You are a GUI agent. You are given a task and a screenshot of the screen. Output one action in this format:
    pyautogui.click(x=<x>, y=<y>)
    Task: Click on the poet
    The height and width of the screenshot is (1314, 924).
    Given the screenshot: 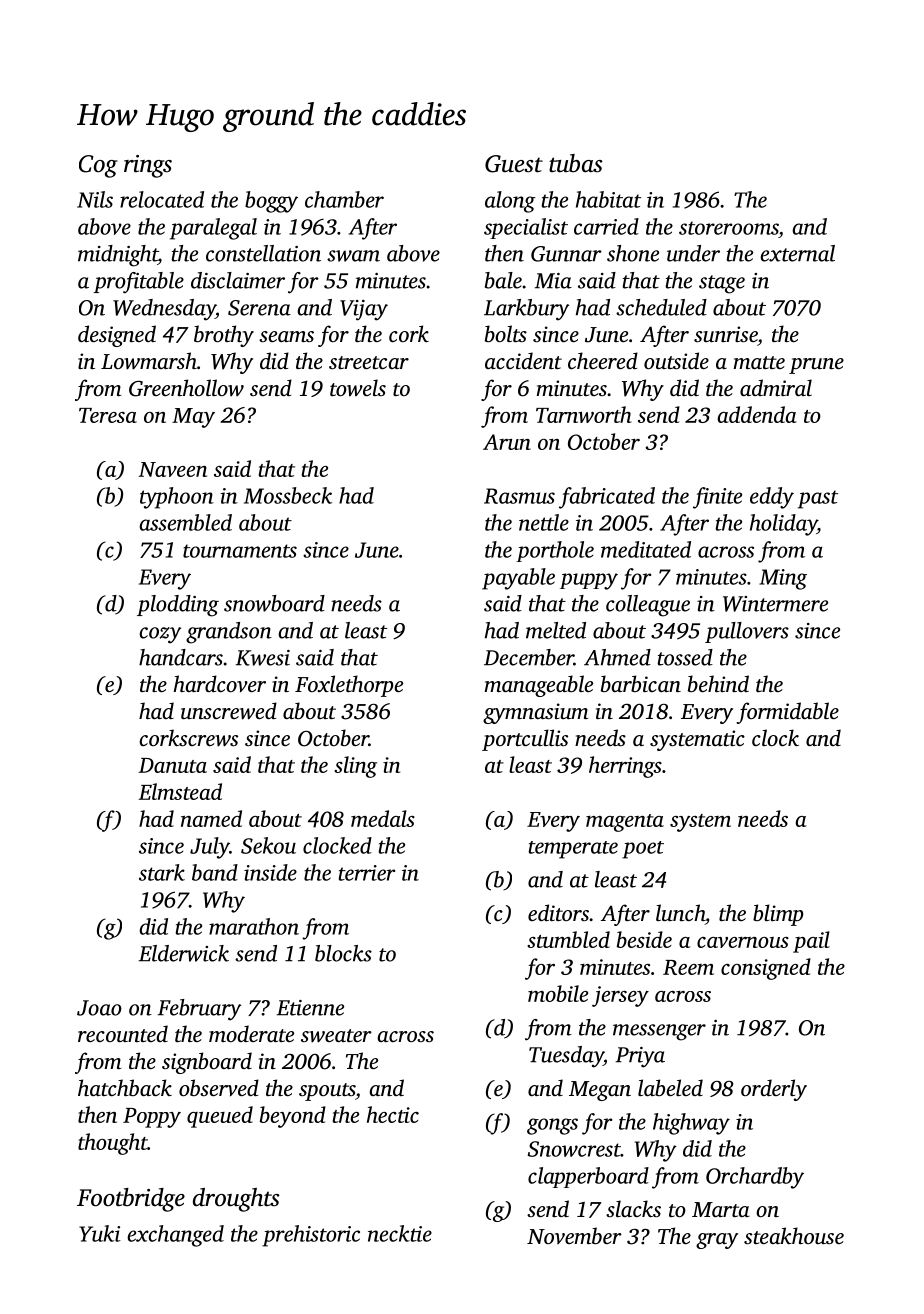 What is the action you would take?
    pyautogui.click(x=643, y=850)
